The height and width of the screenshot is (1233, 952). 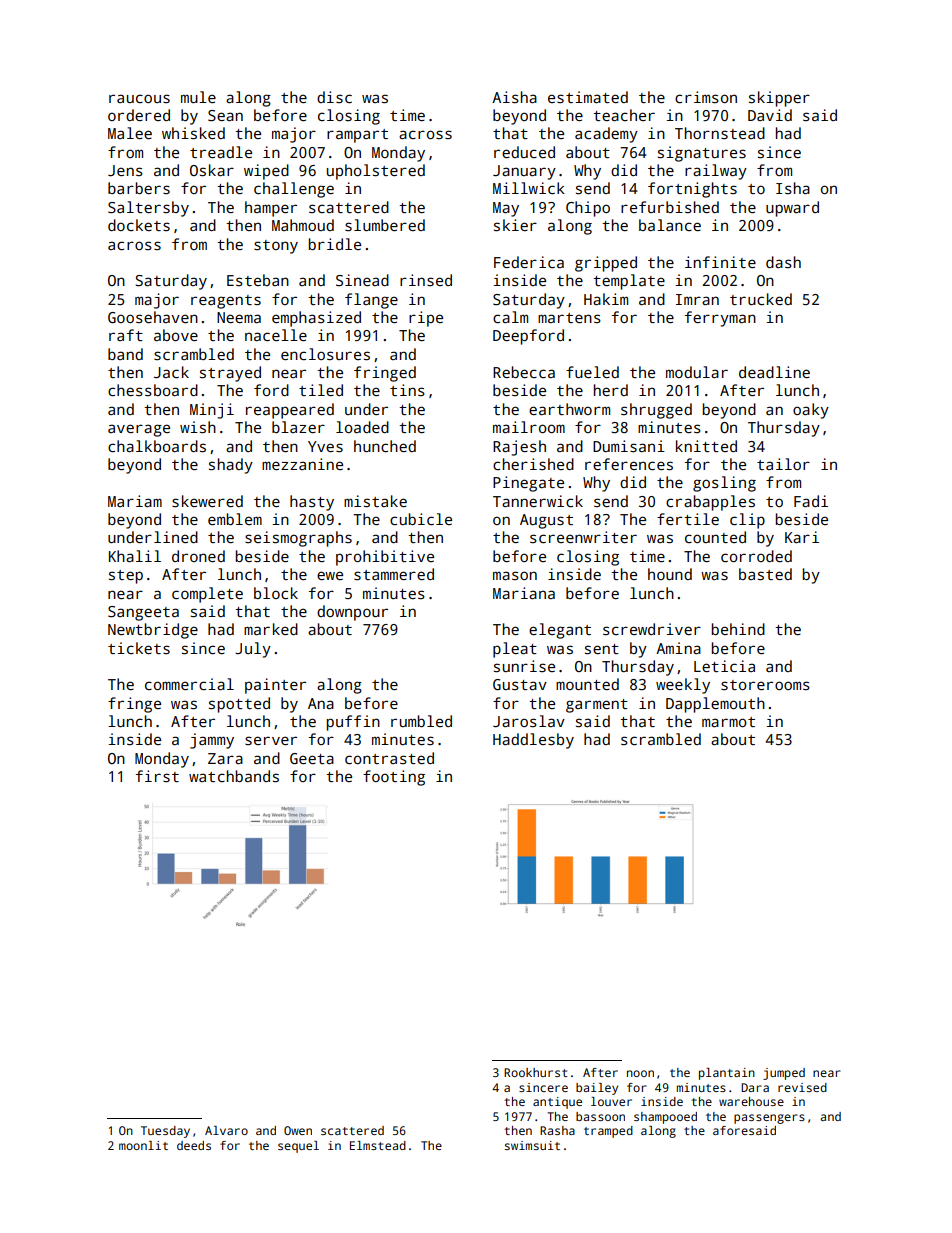 What do you see at coordinates (139, 98) in the screenshot?
I see `raucous` at bounding box center [139, 98].
